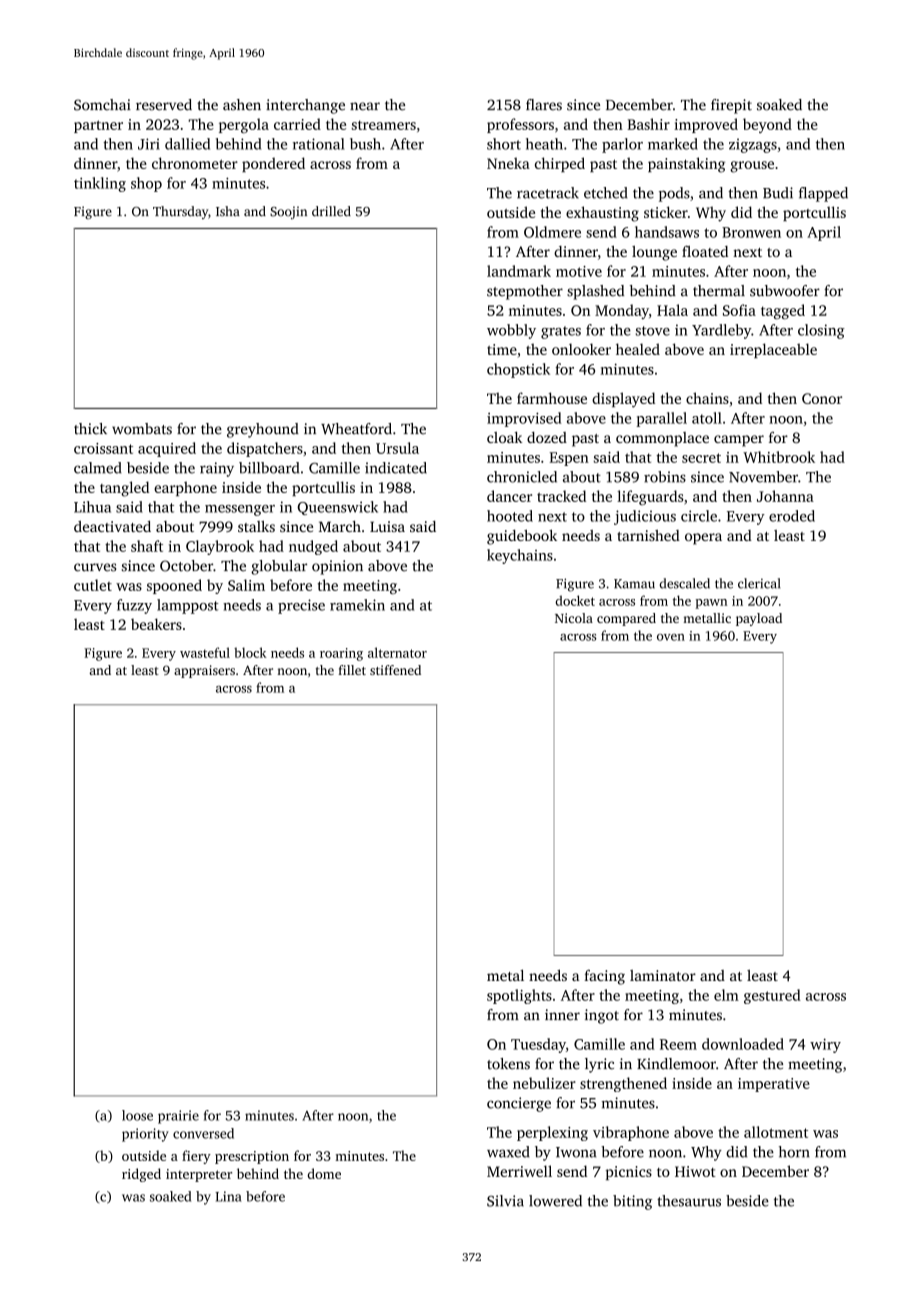 This screenshot has height=1314, width=924. I want to click on Nicola, so click(574, 618).
